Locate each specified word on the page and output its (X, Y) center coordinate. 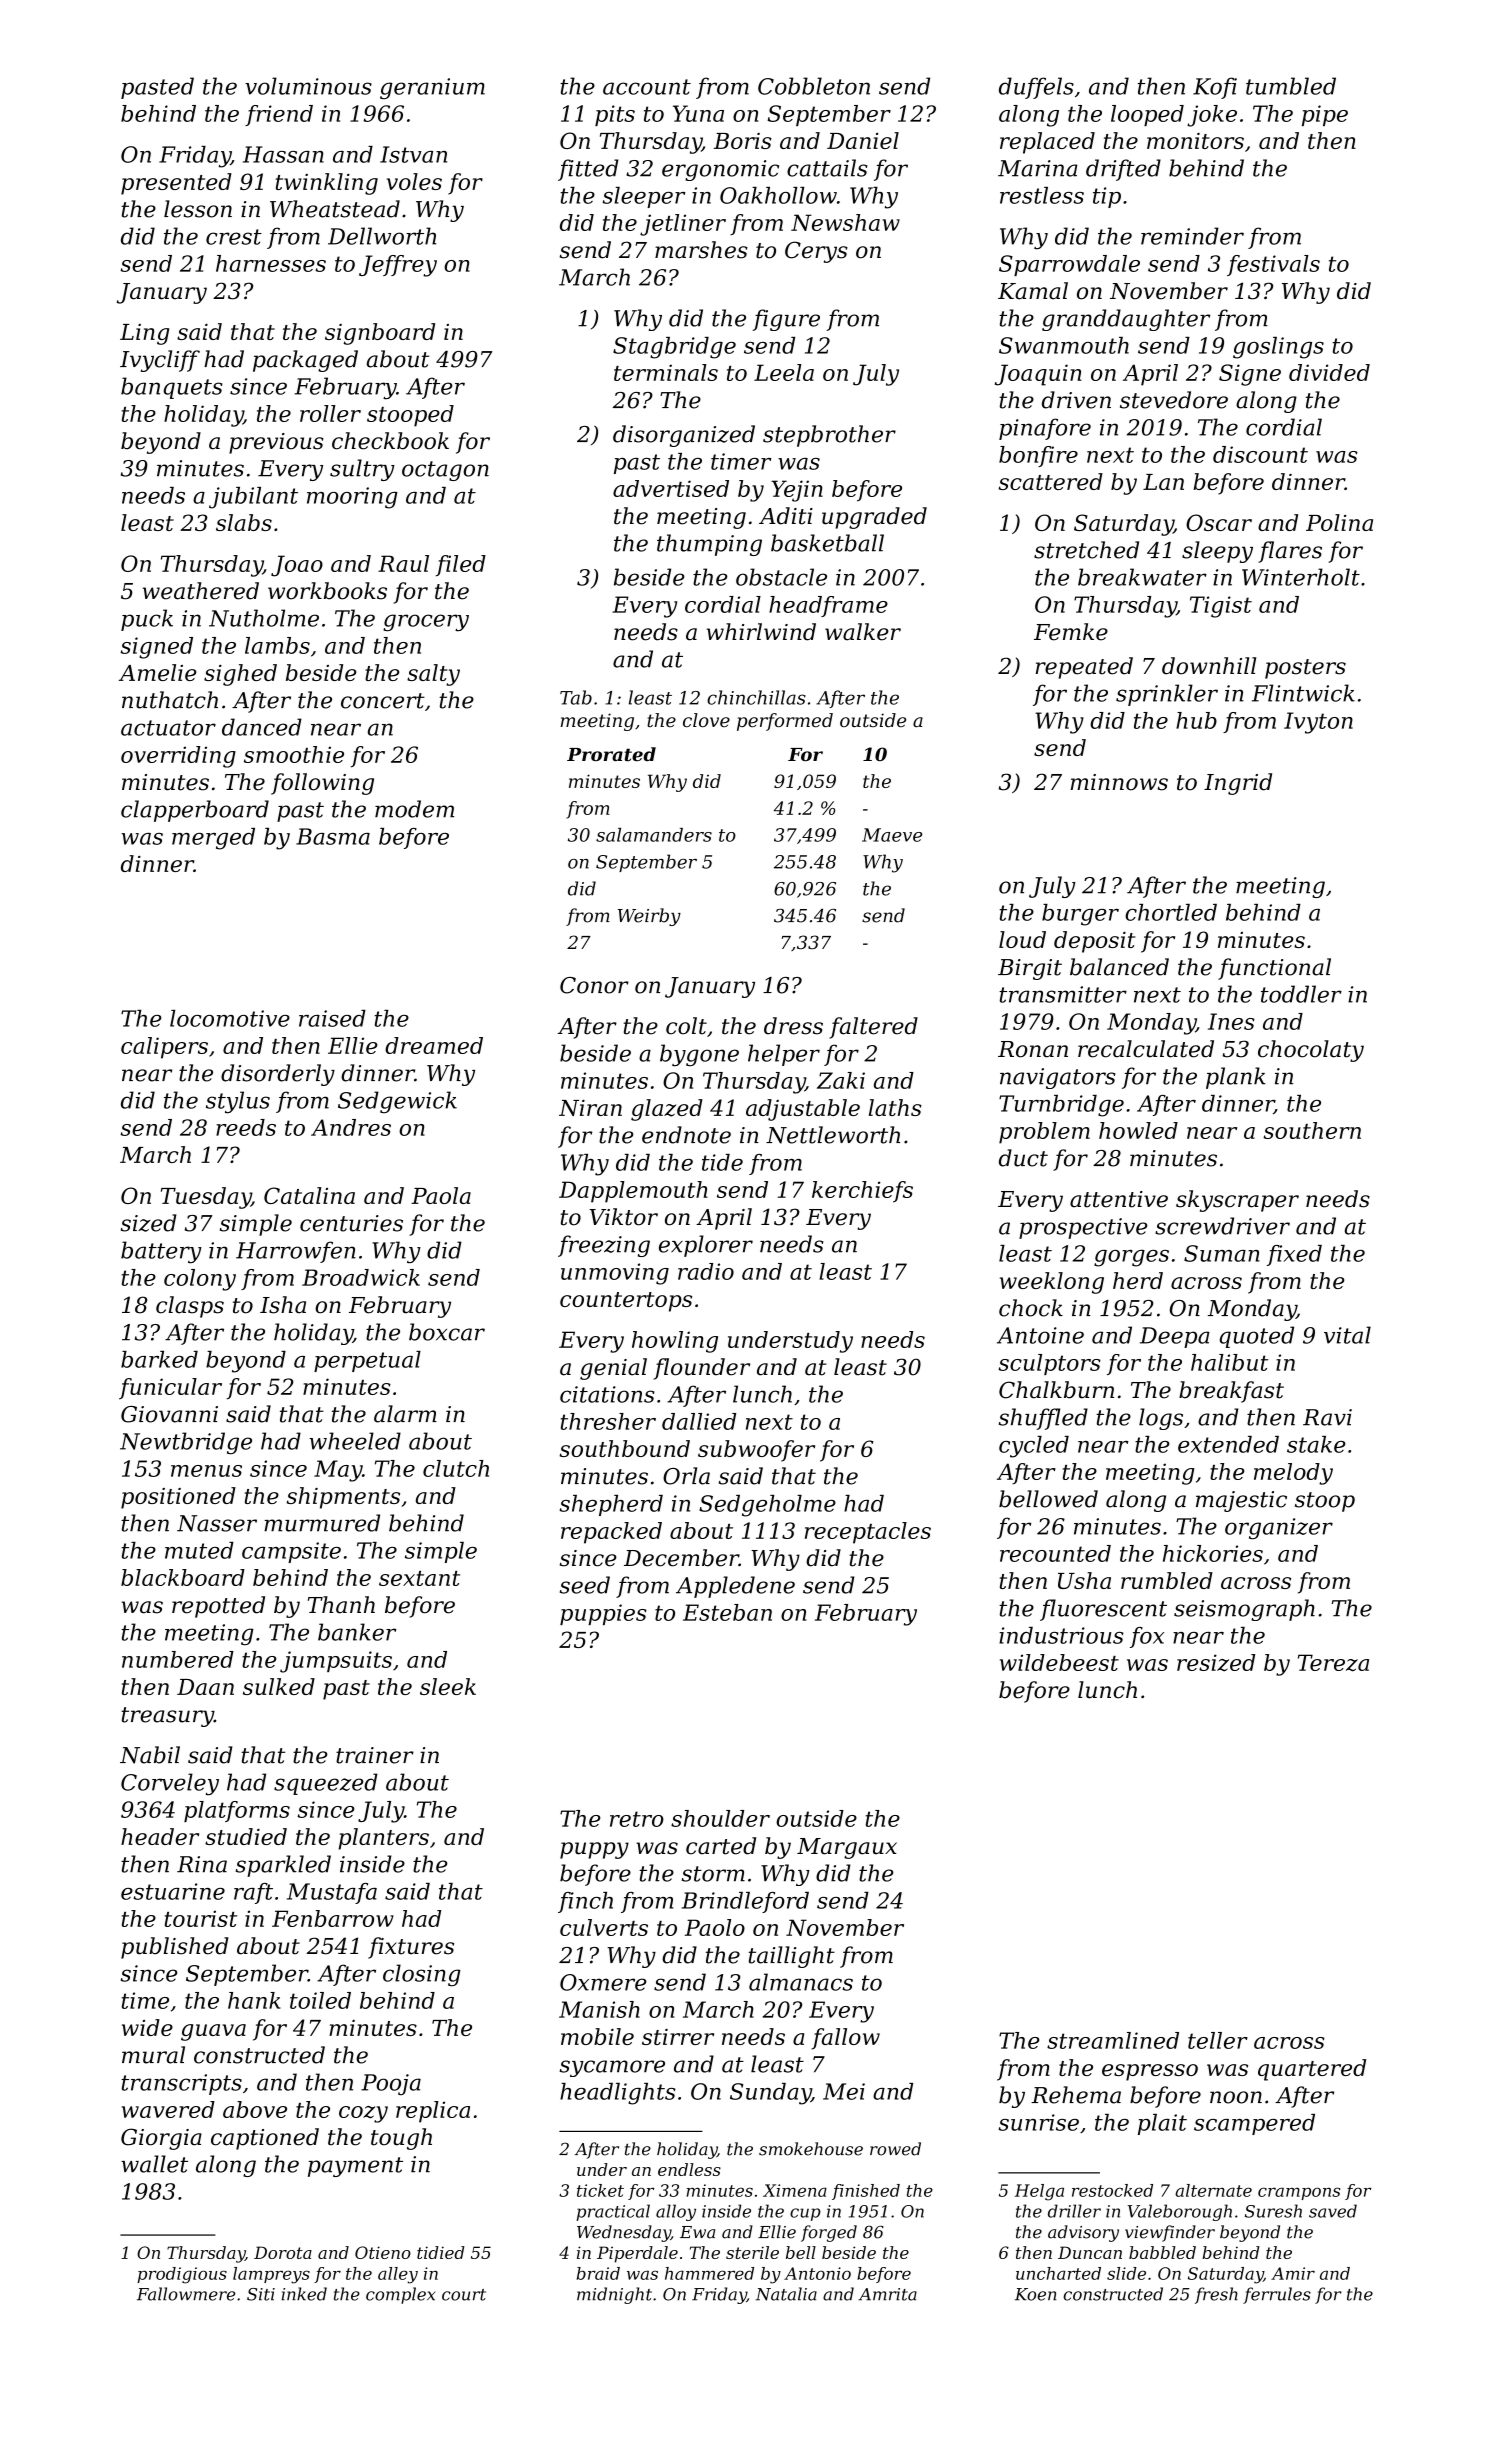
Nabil (150, 1755)
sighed (240, 675)
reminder (1192, 236)
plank (1236, 1078)
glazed (667, 1110)
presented (176, 184)
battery (161, 1252)
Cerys (816, 252)
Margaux (847, 1848)
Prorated (611, 754)
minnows (1119, 782)
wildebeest (1059, 1662)
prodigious (182, 2275)
